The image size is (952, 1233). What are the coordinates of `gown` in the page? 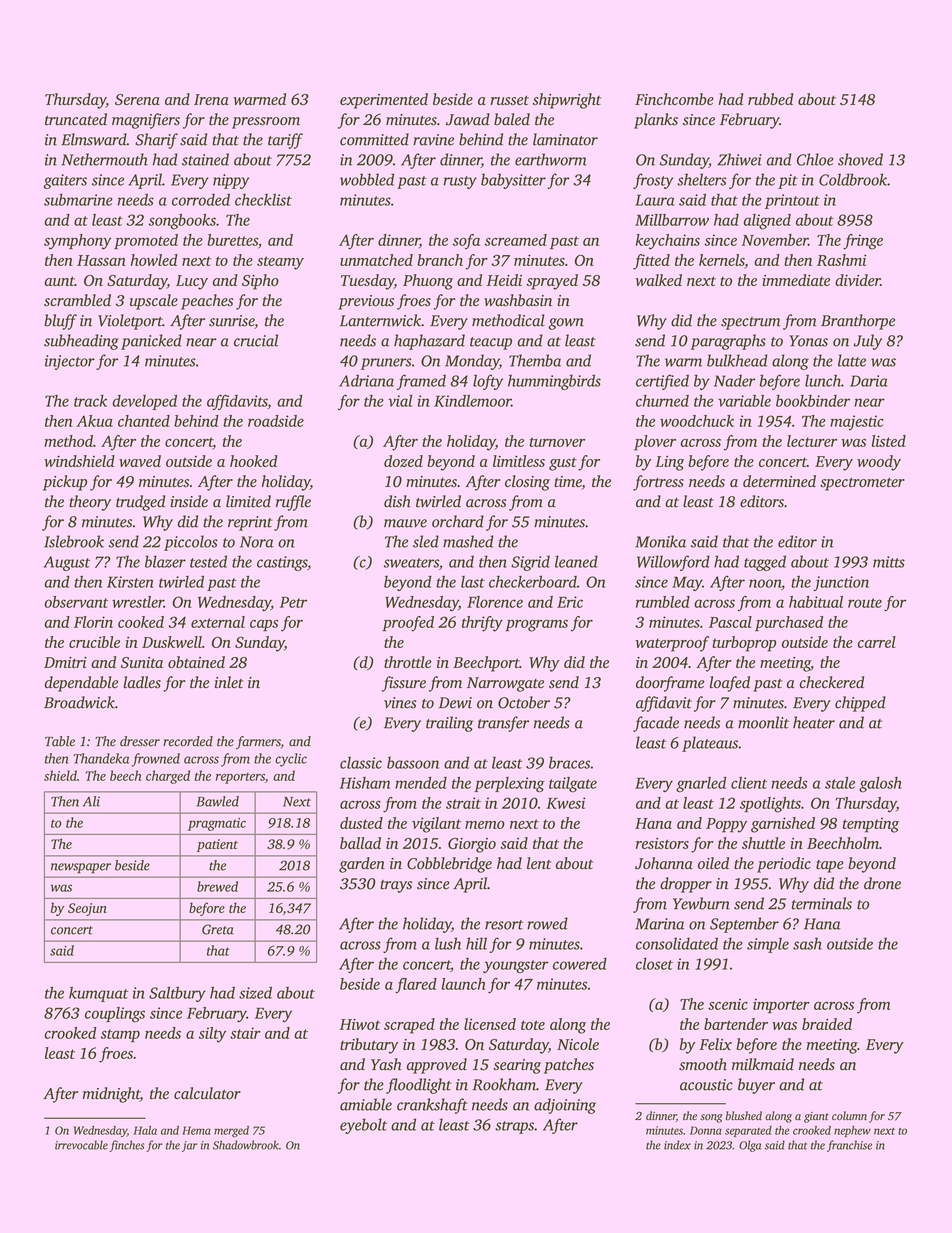 It's located at (566, 324).
